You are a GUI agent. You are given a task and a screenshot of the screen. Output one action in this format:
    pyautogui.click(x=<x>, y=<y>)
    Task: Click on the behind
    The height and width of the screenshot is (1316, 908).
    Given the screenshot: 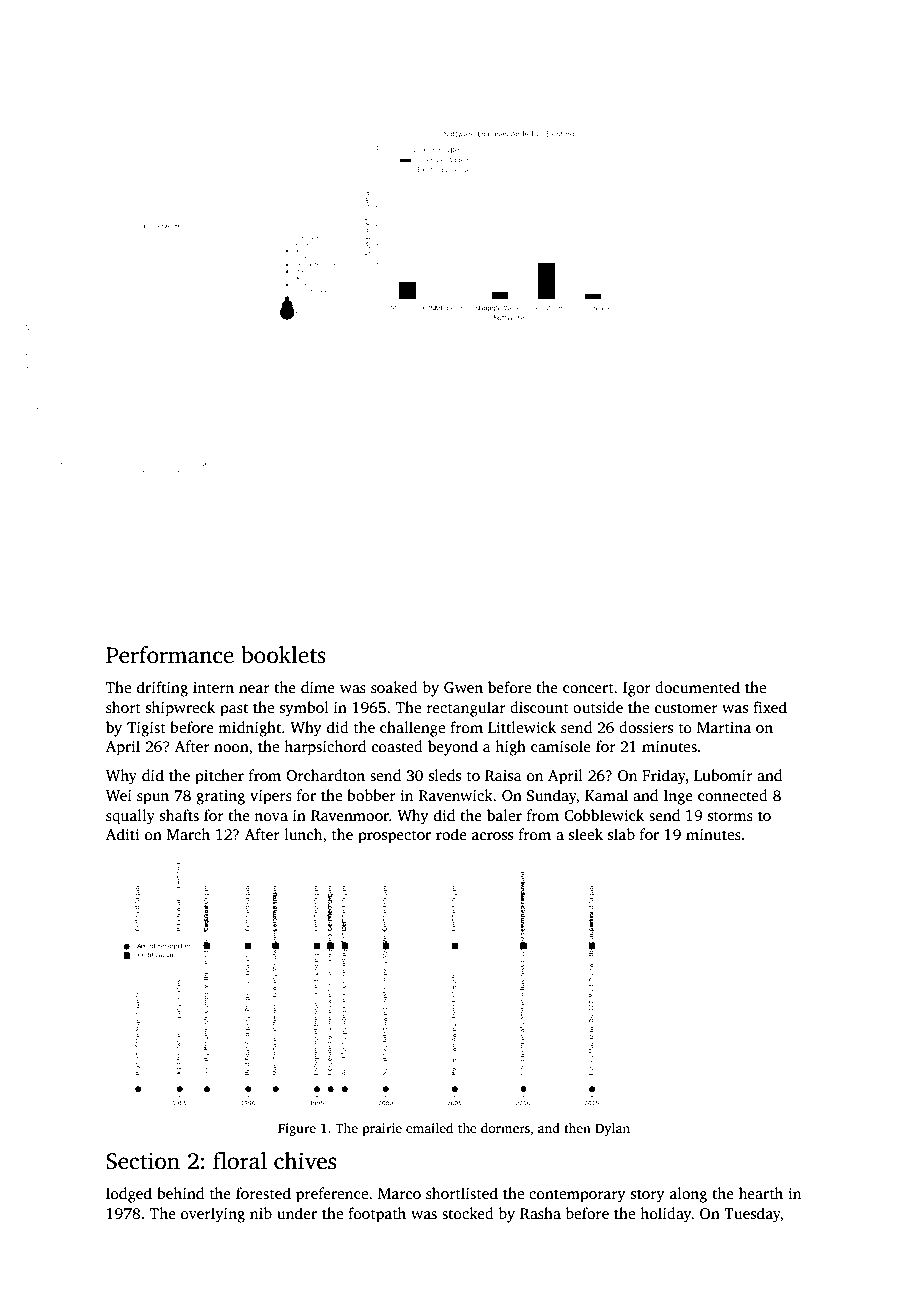 What is the action you would take?
    pyautogui.click(x=180, y=1193)
